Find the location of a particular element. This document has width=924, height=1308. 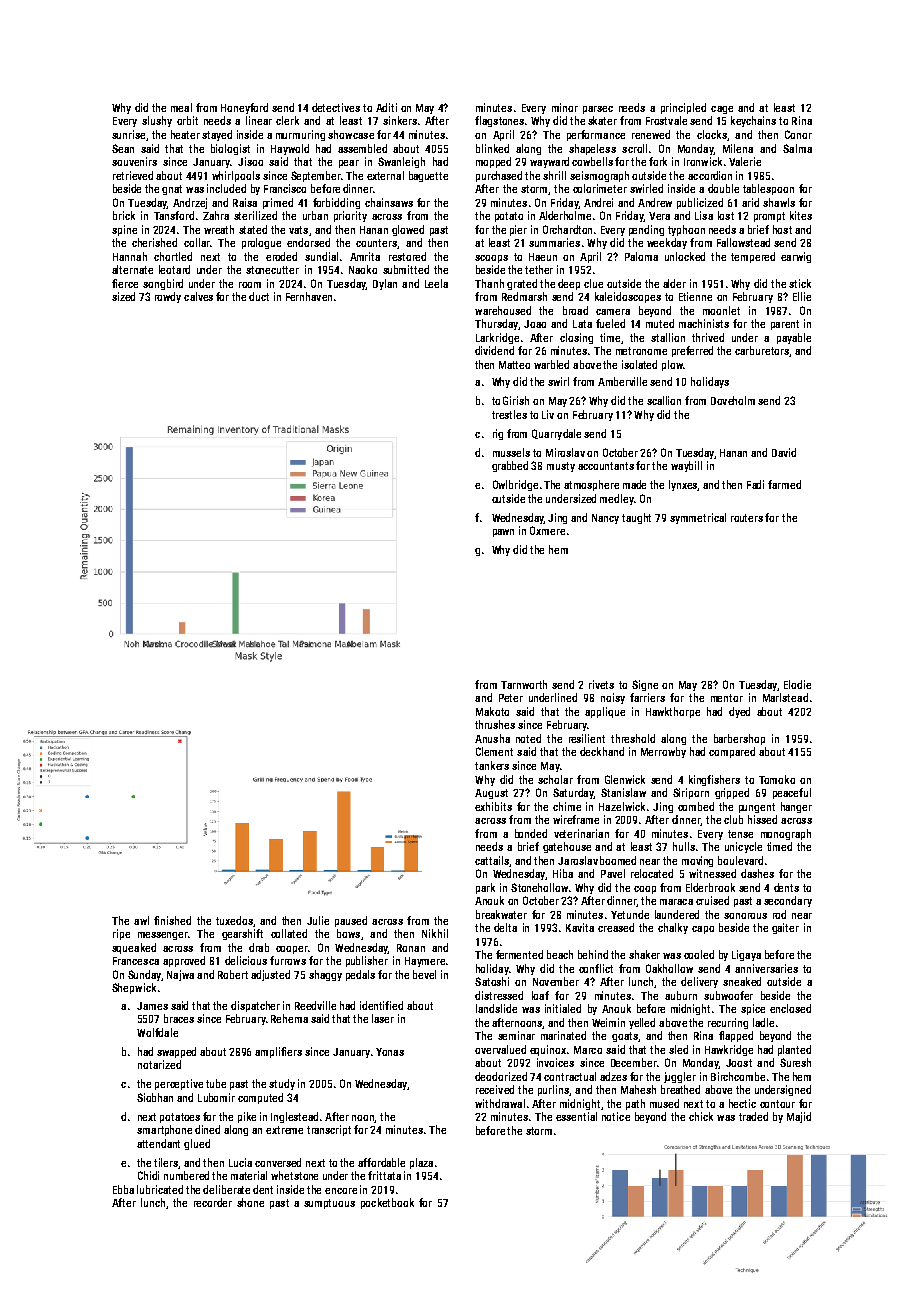

James is located at coordinates (152, 1006).
